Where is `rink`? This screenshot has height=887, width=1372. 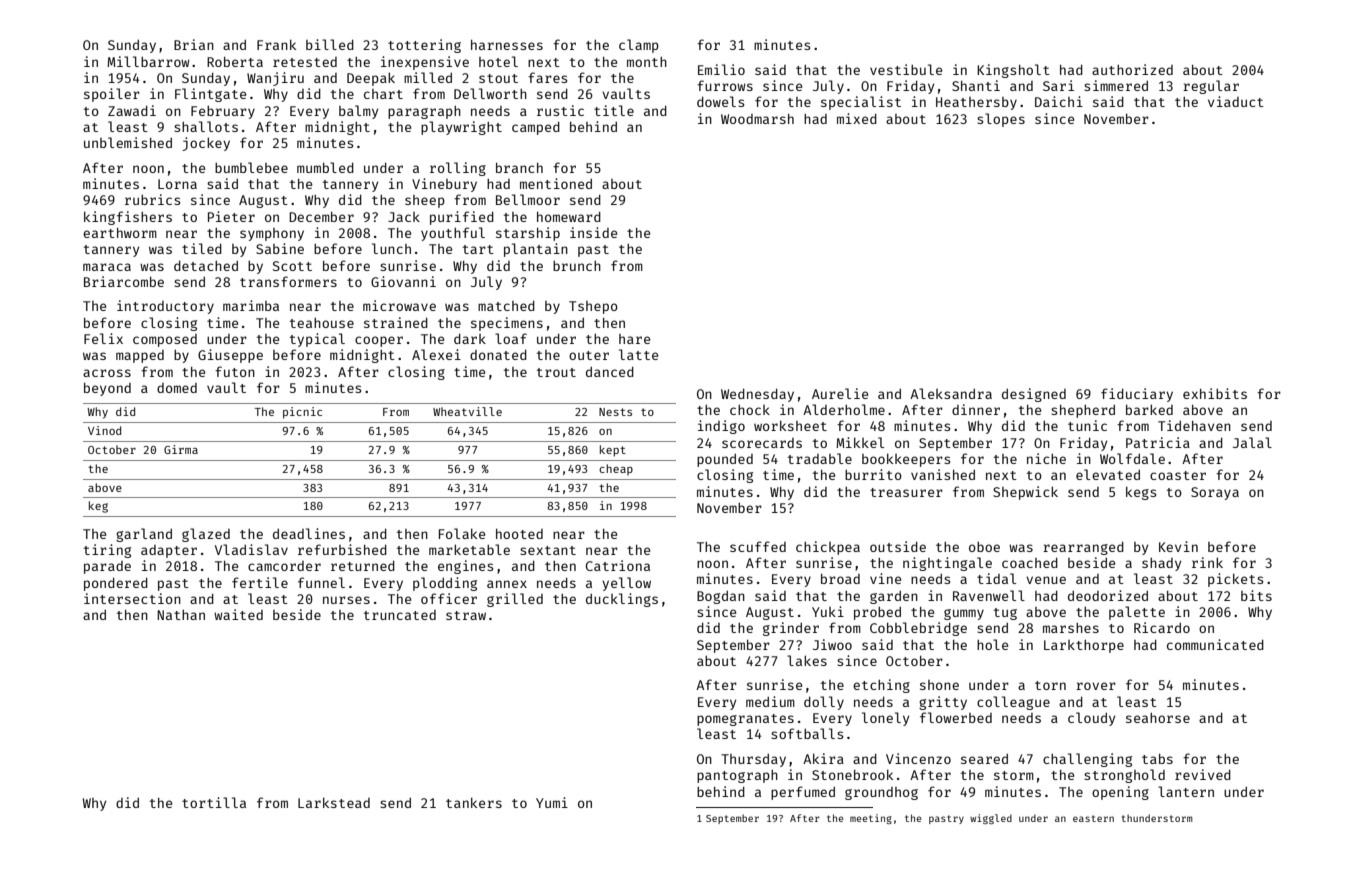
rink is located at coordinates (1207, 562).
